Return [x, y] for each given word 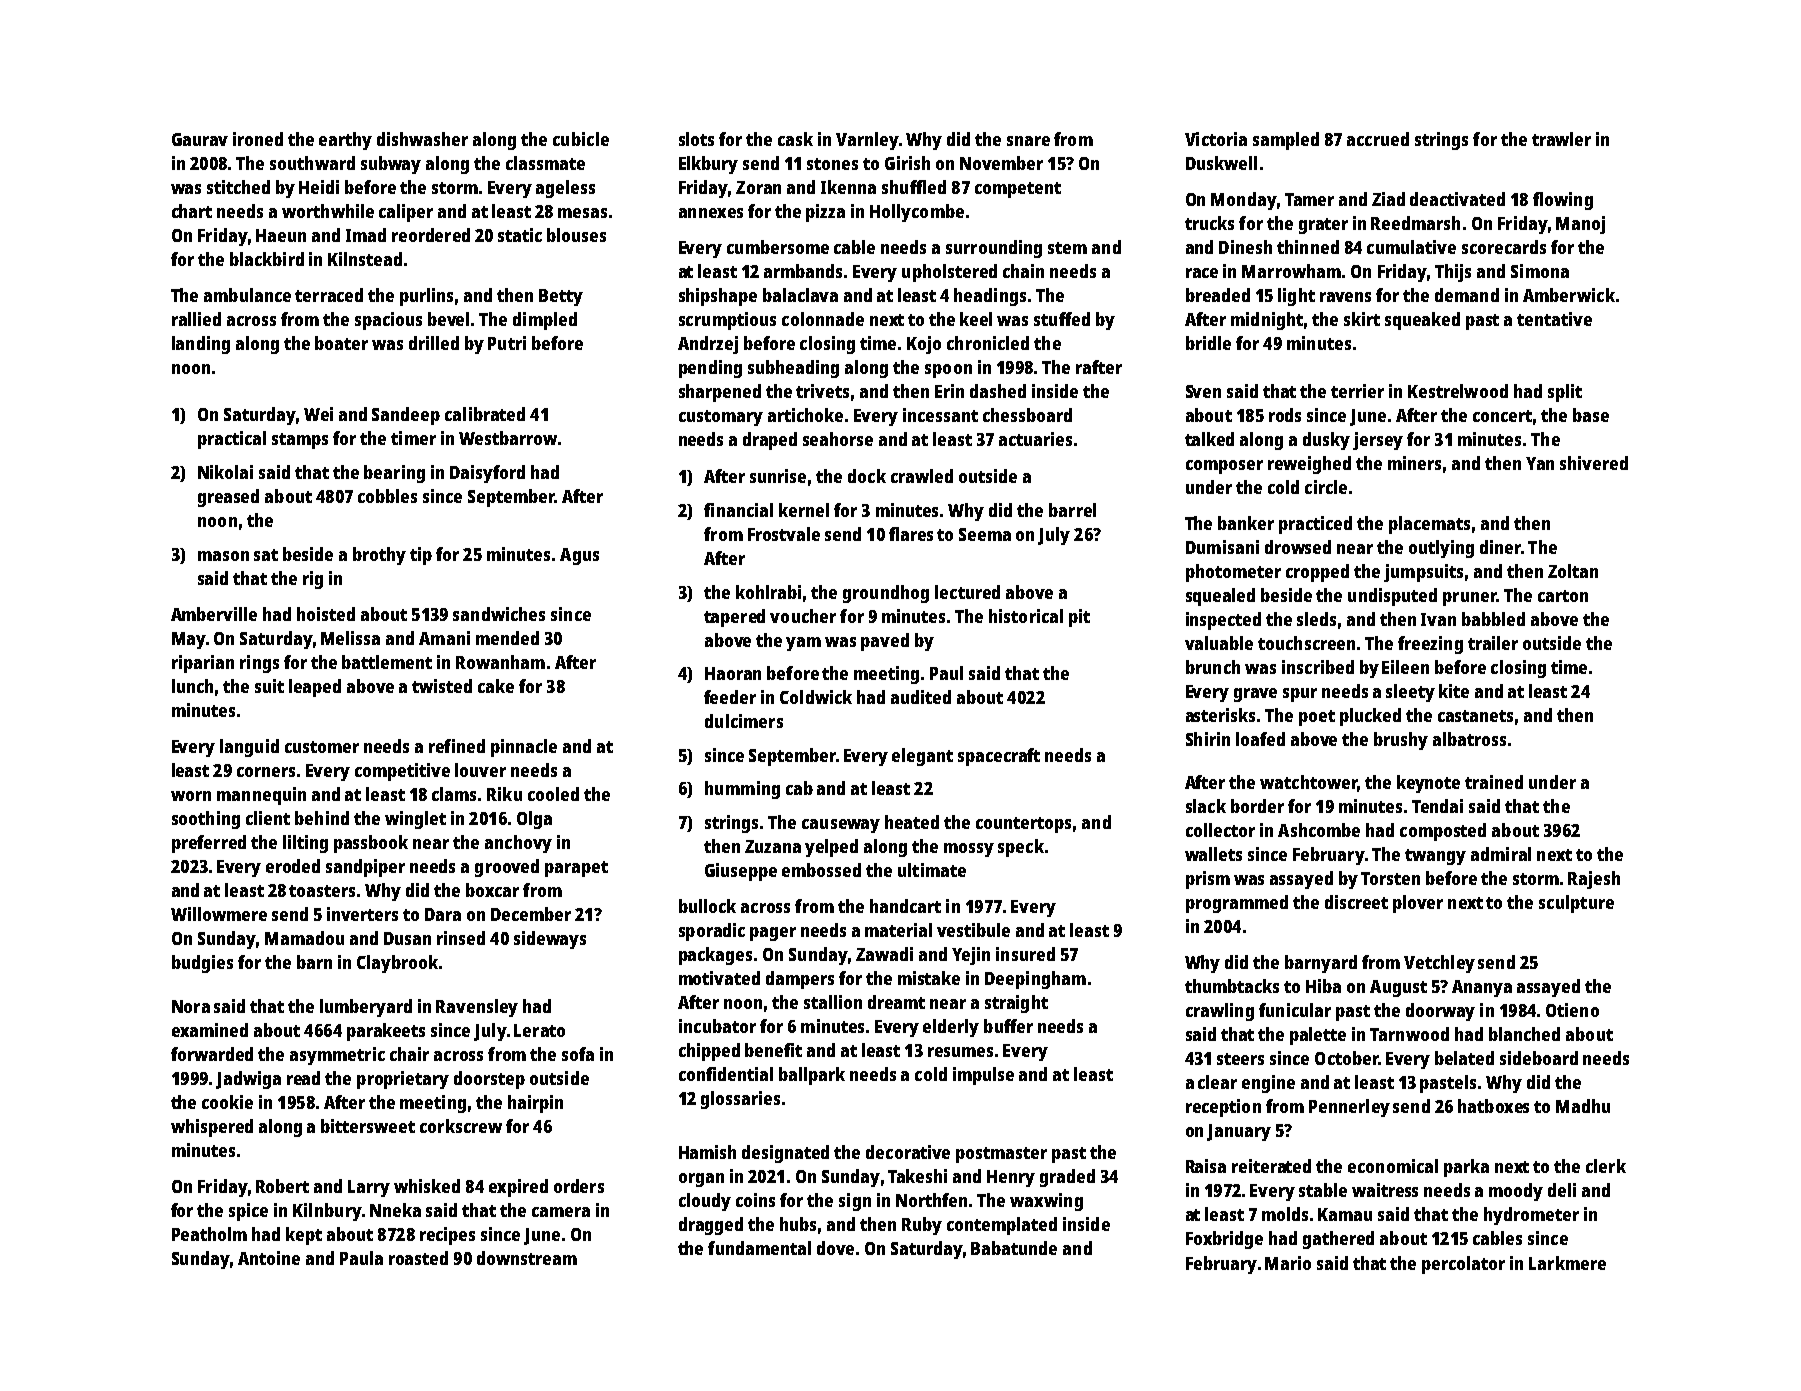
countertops [1023, 825]
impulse [983, 1076]
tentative [1554, 319]
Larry [369, 1188]
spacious [388, 321]
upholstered [949, 273]
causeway [841, 826]
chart [192, 211]
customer [322, 747]
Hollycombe [917, 213]
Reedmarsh [1415, 223]
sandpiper [365, 868]
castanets [1475, 716]
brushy [1401, 741]
